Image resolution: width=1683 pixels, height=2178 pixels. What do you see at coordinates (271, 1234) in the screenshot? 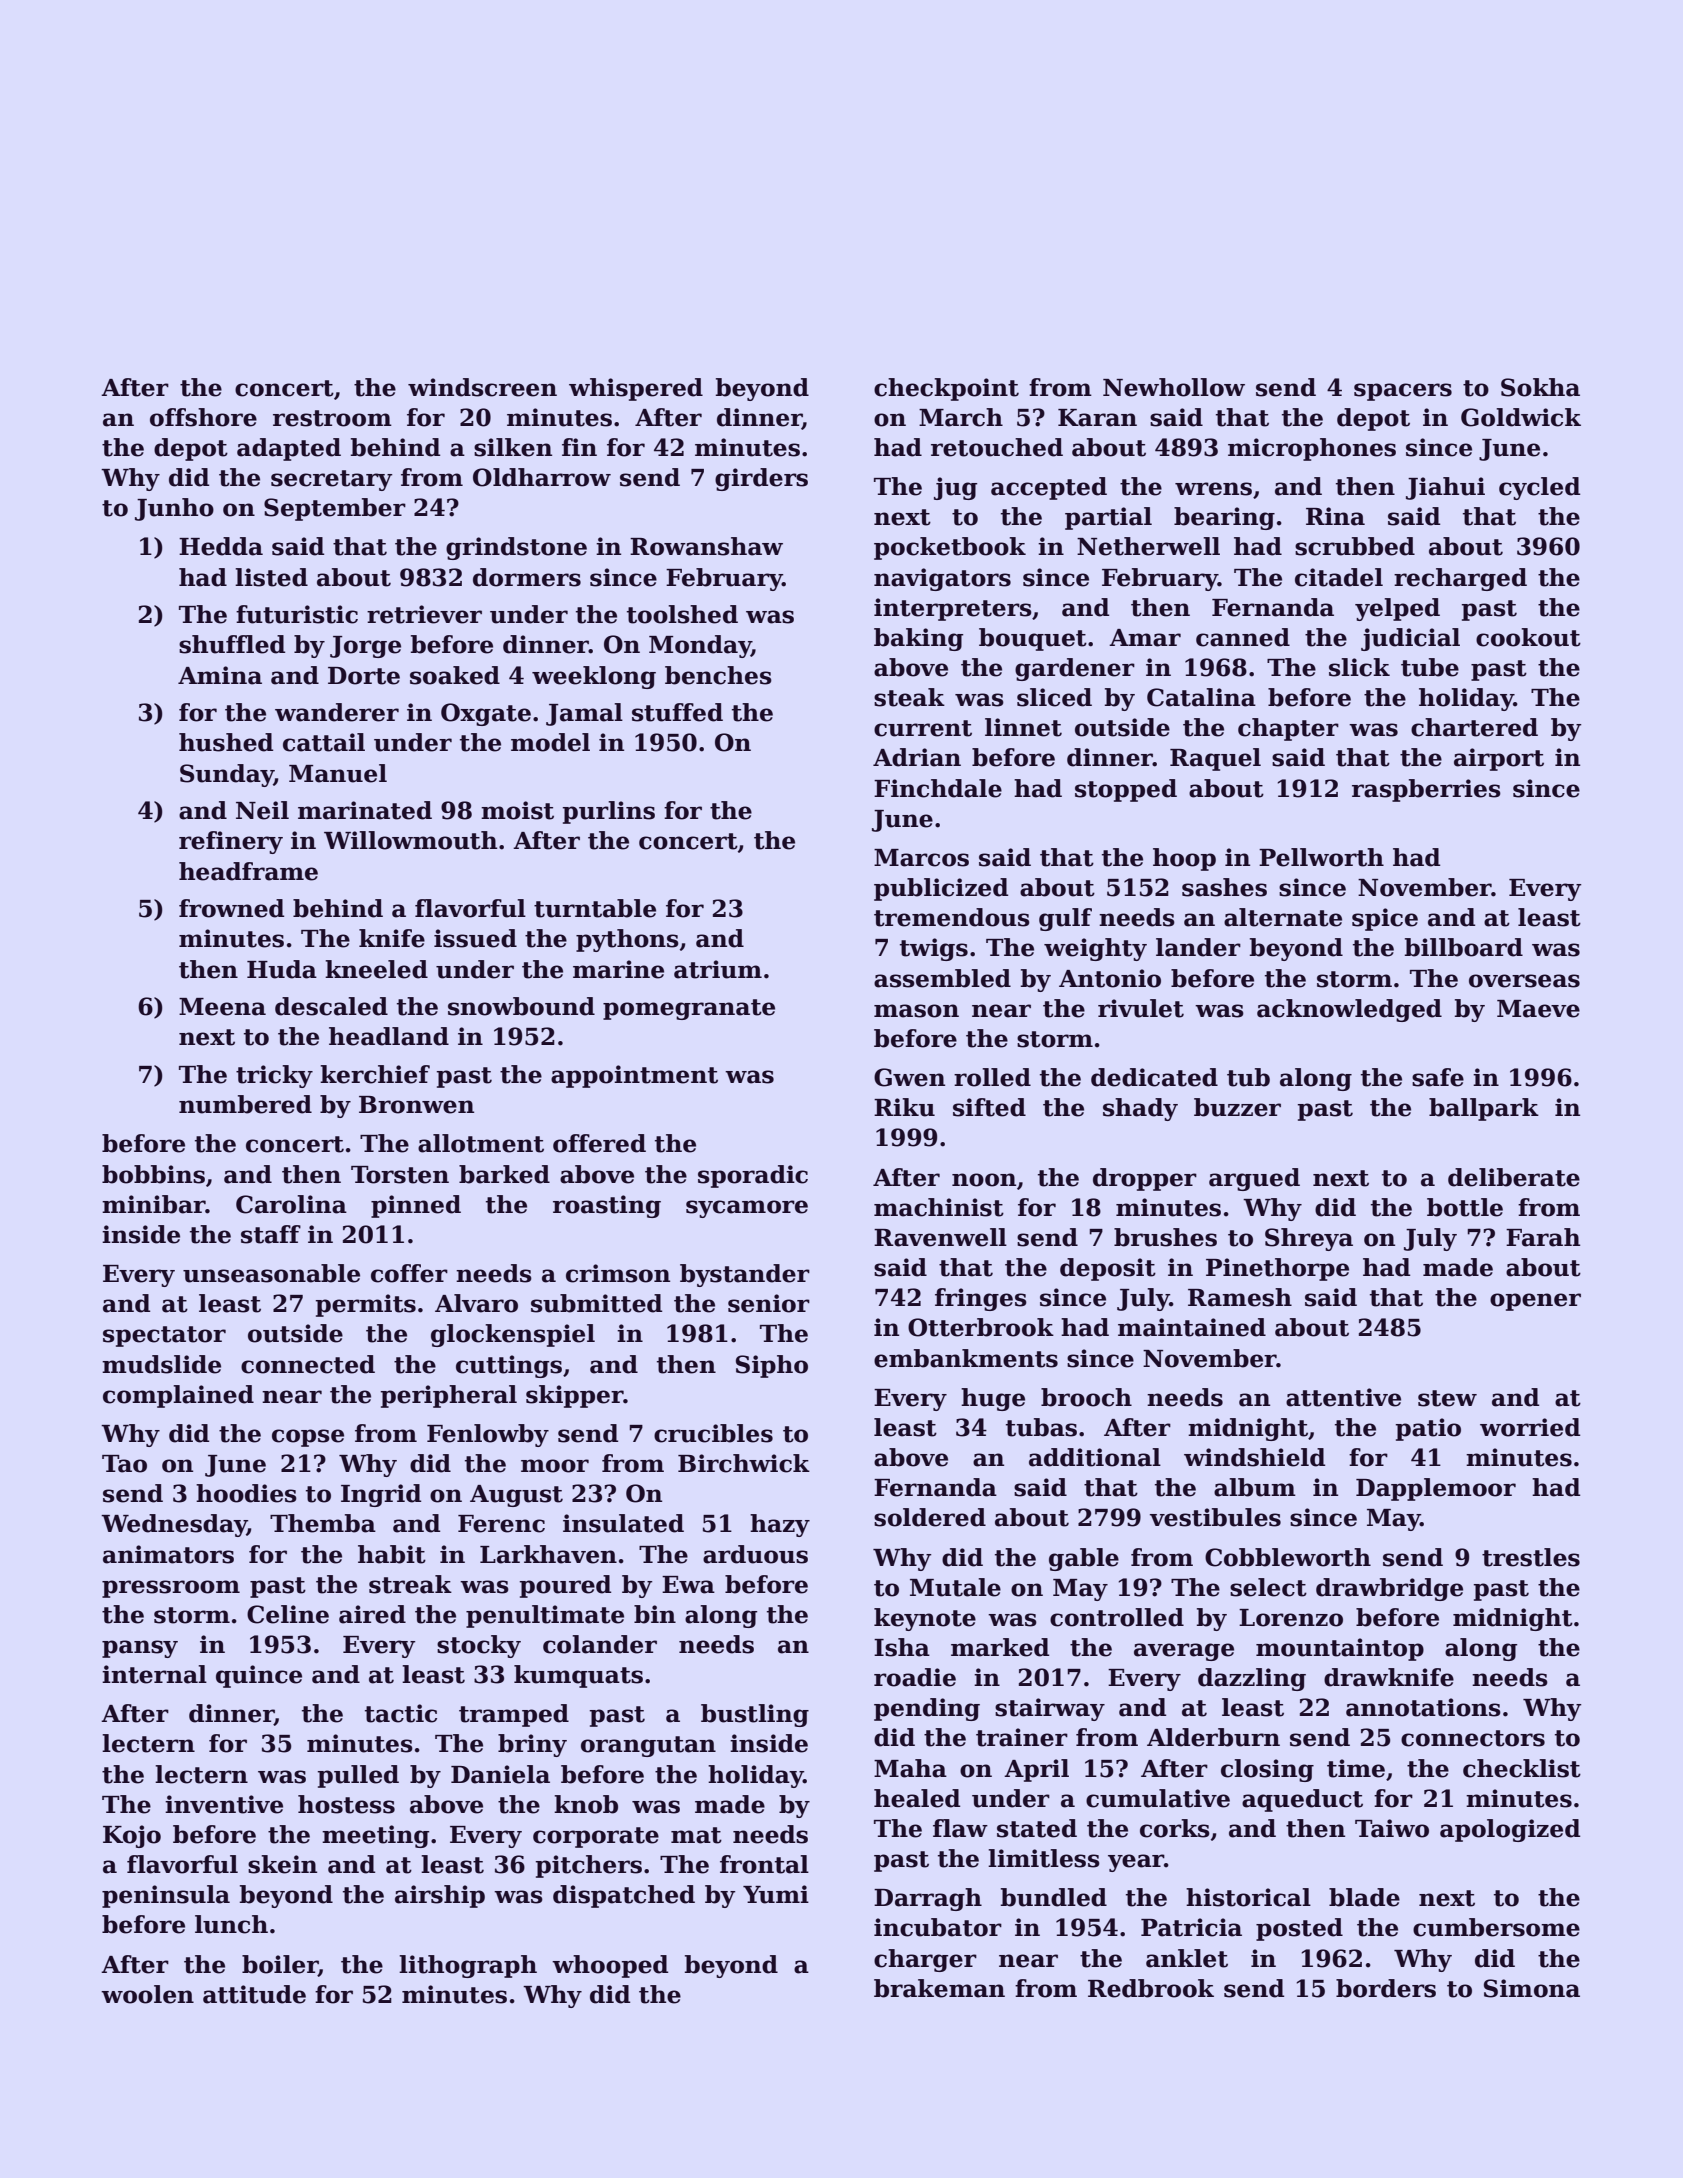
I see `staff` at bounding box center [271, 1234].
